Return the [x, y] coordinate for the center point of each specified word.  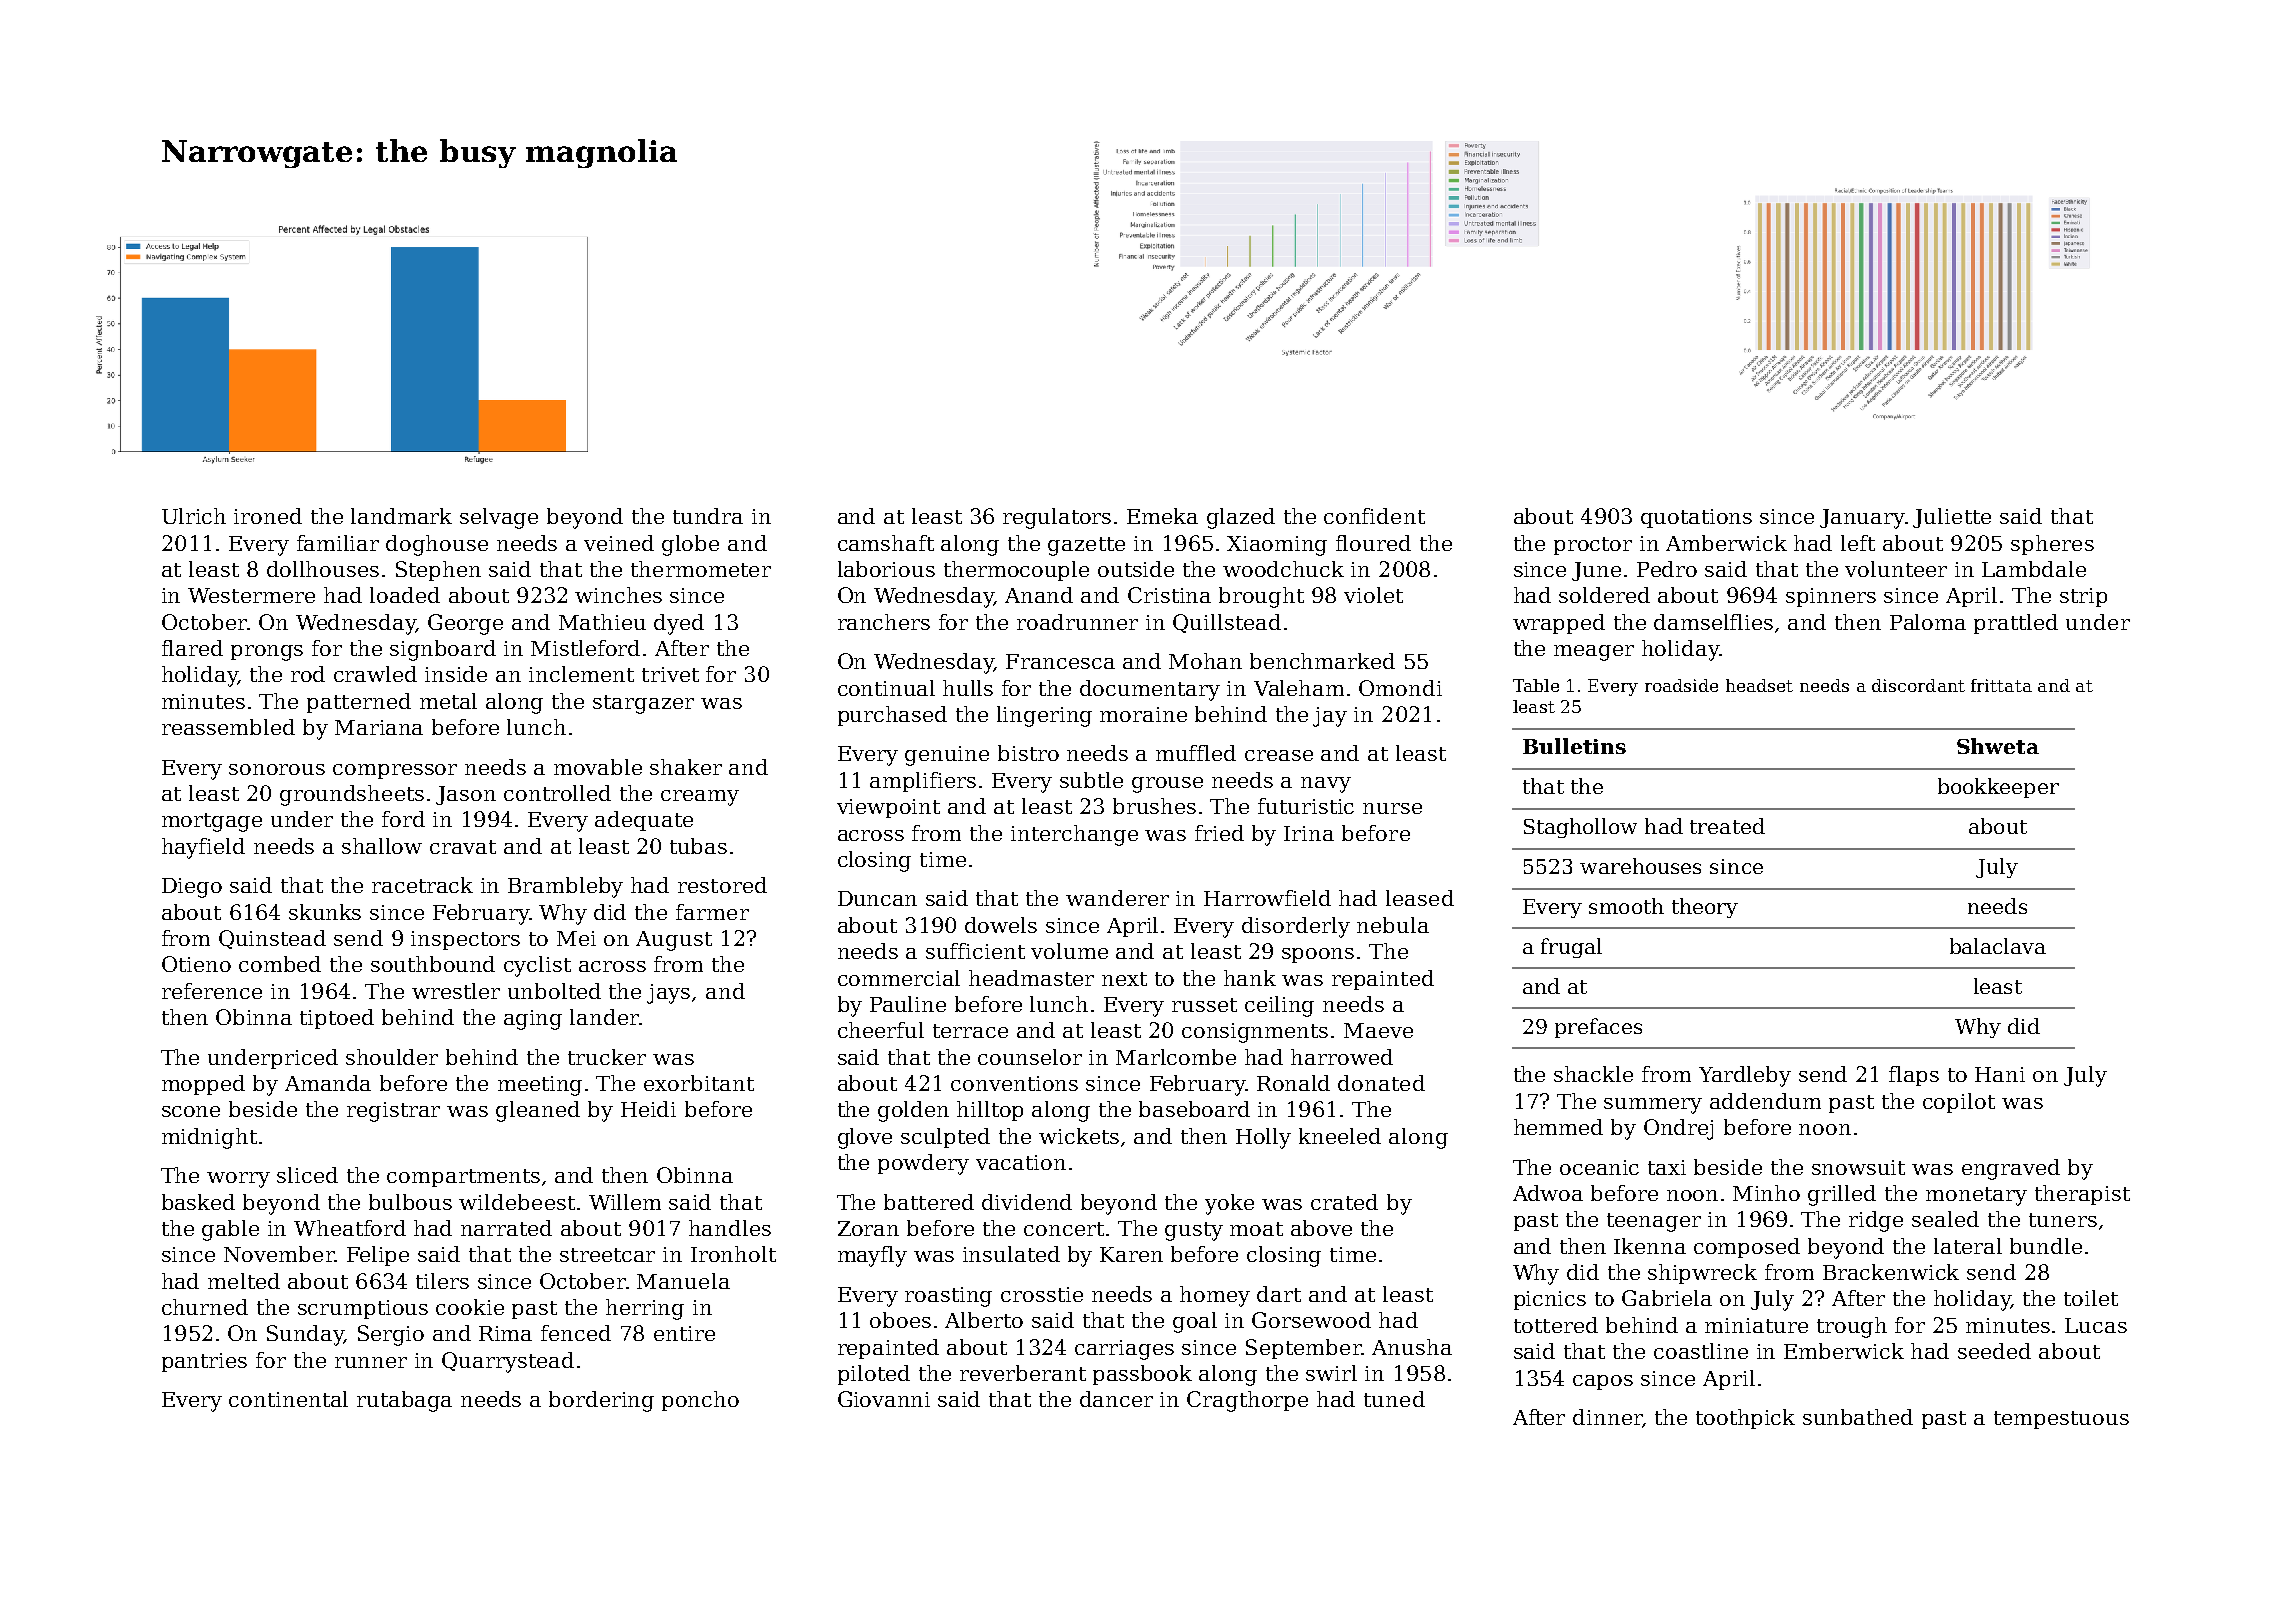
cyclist [537, 966]
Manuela [683, 1281]
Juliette [1952, 518]
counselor [1030, 1057]
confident [1374, 516]
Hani [2000, 1074]
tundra [708, 516]
